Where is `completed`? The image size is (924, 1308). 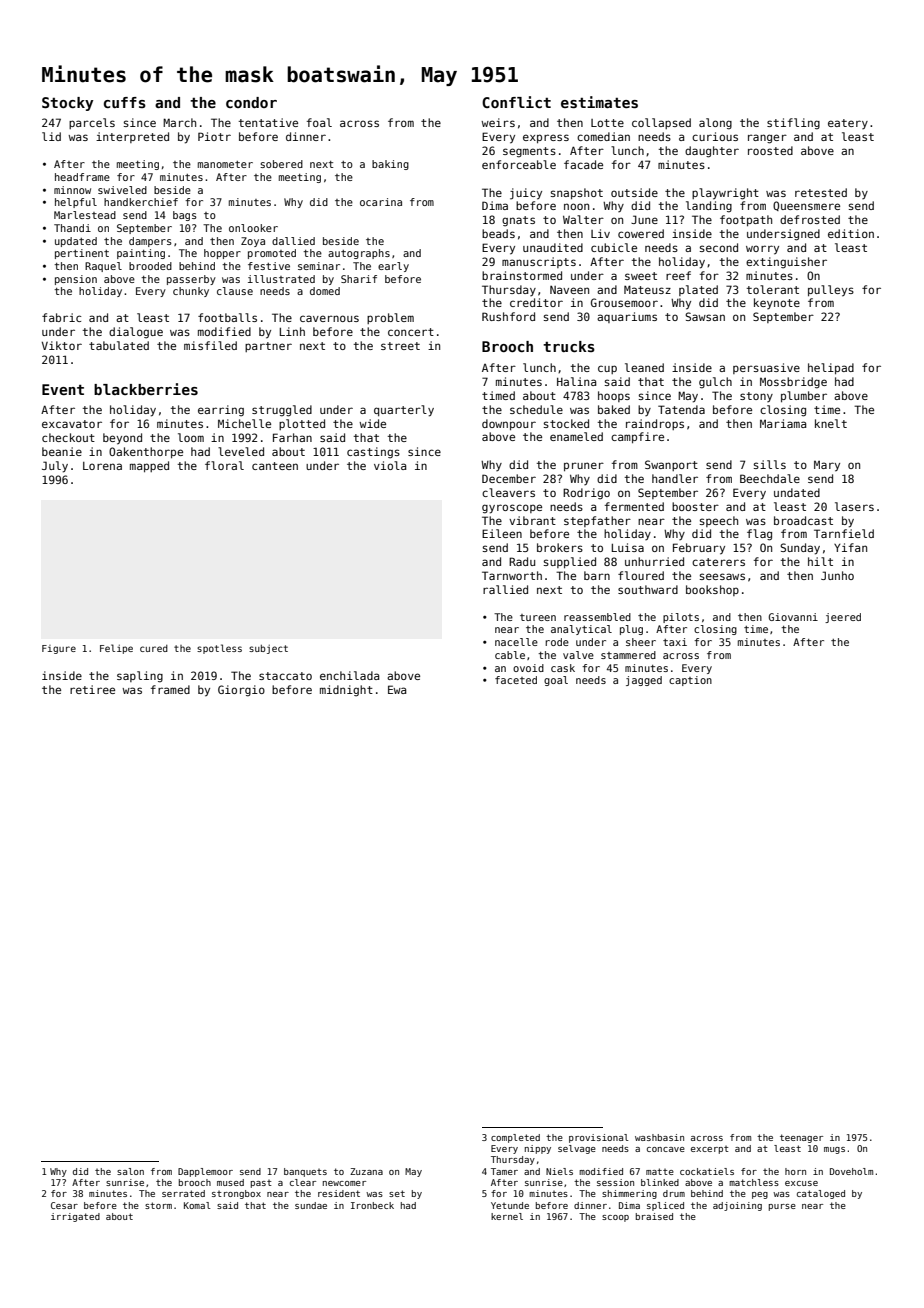
completed is located at coordinates (515, 1138).
